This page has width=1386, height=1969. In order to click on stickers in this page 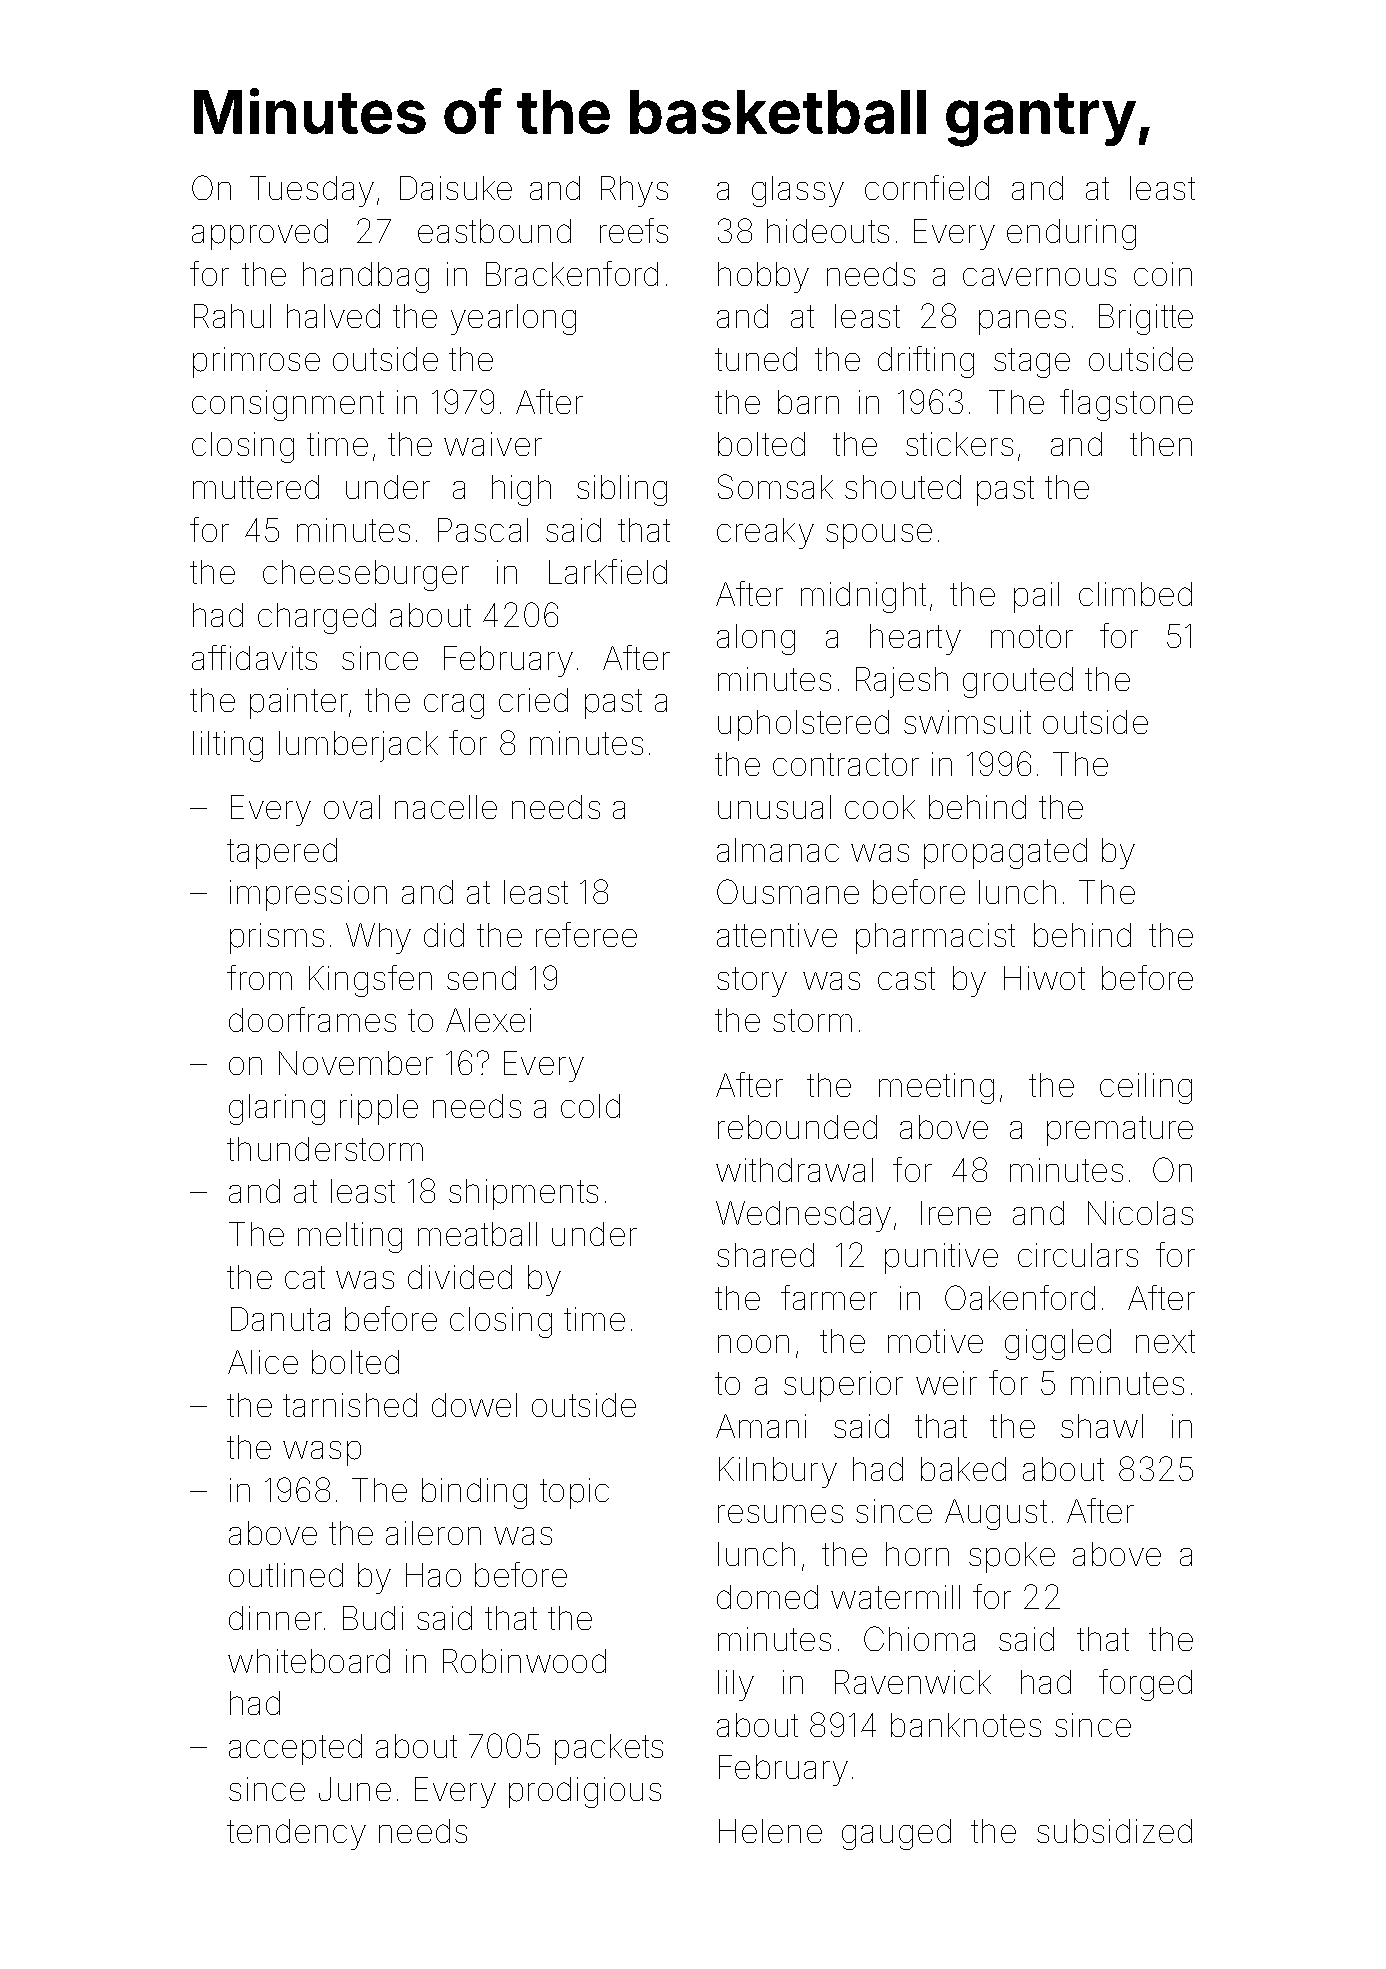, I will do `click(959, 444)`.
